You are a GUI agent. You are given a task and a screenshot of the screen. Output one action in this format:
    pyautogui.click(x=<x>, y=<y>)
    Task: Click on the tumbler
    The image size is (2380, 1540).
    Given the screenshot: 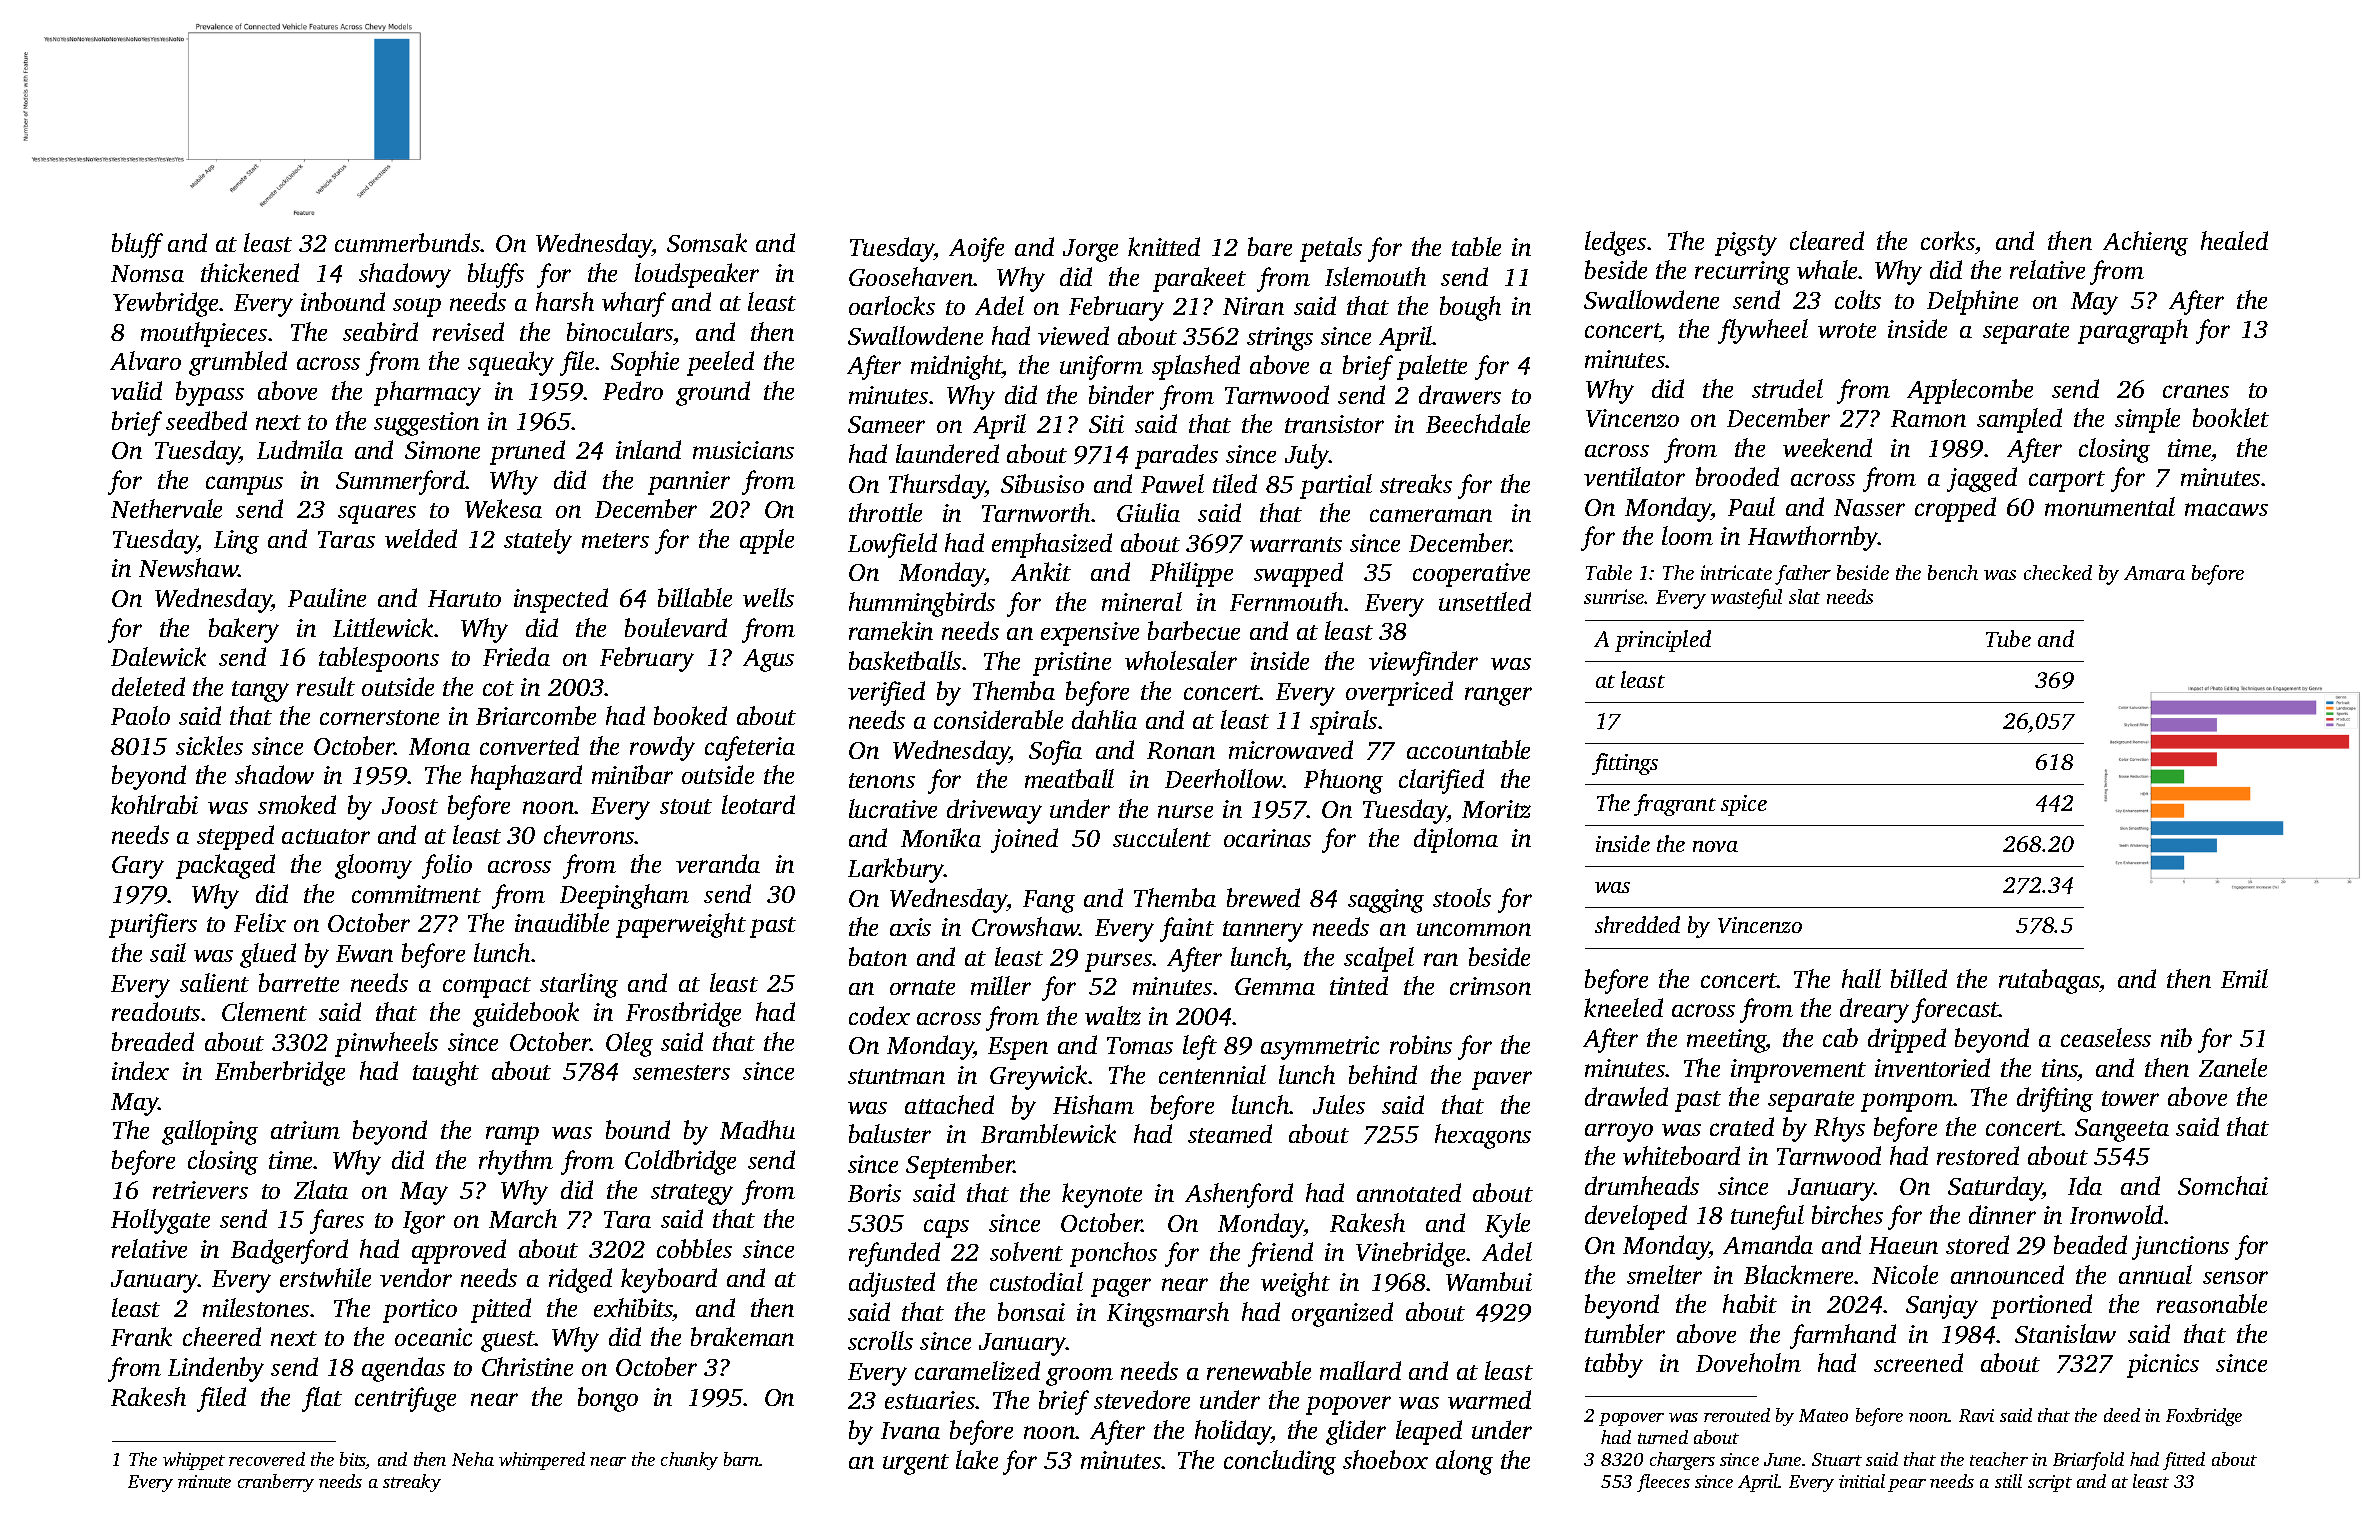 What is the action you would take?
    pyautogui.click(x=1625, y=1333)
